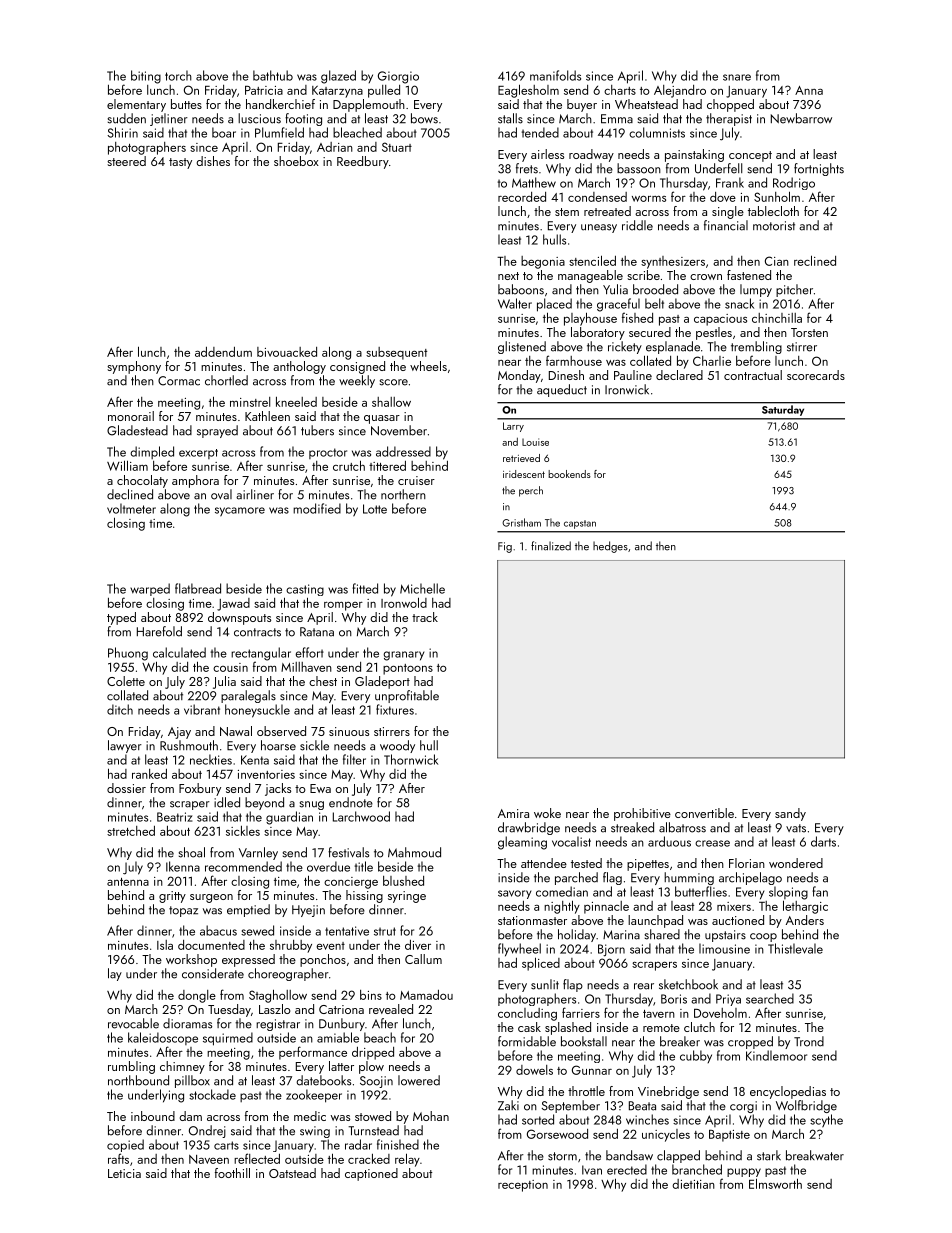  I want to click on dongle, so click(197, 996).
